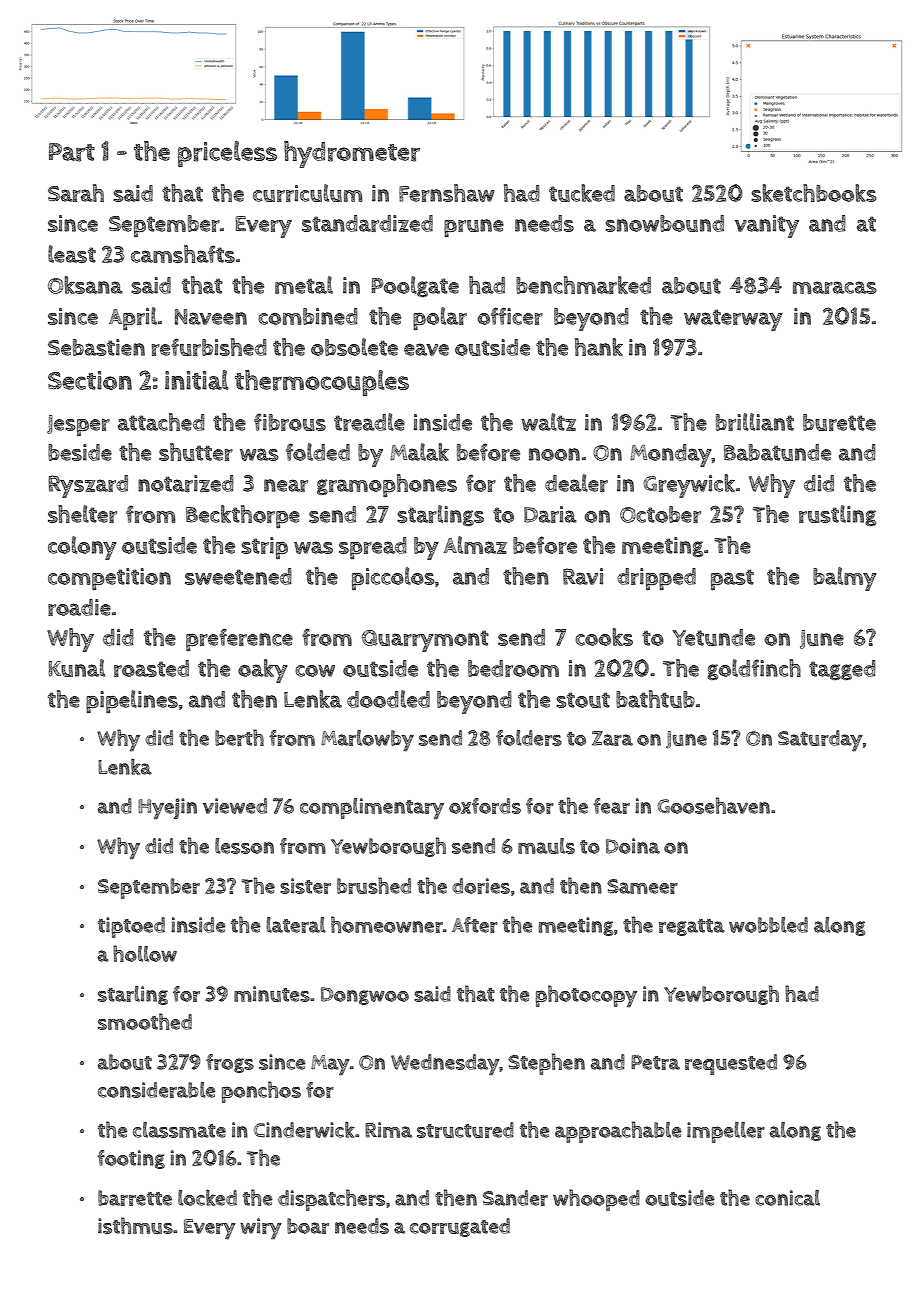 This screenshot has width=924, height=1314. I want to click on Doina, so click(633, 846).
